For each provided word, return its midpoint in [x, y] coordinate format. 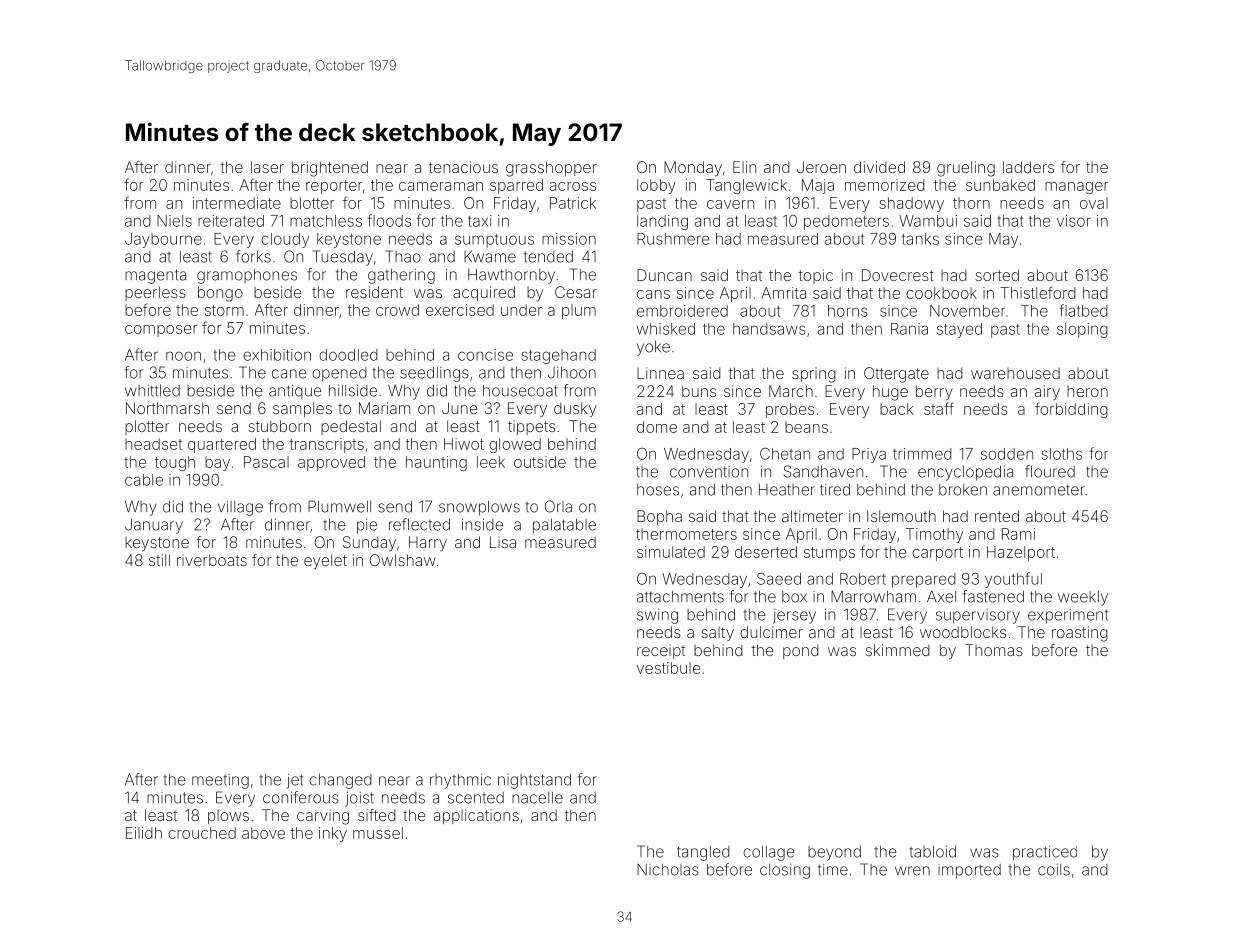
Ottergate [896, 375]
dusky [575, 410]
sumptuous [494, 241]
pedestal [351, 427]
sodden [1007, 454]
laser [267, 167]
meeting [220, 781]
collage [769, 853]
